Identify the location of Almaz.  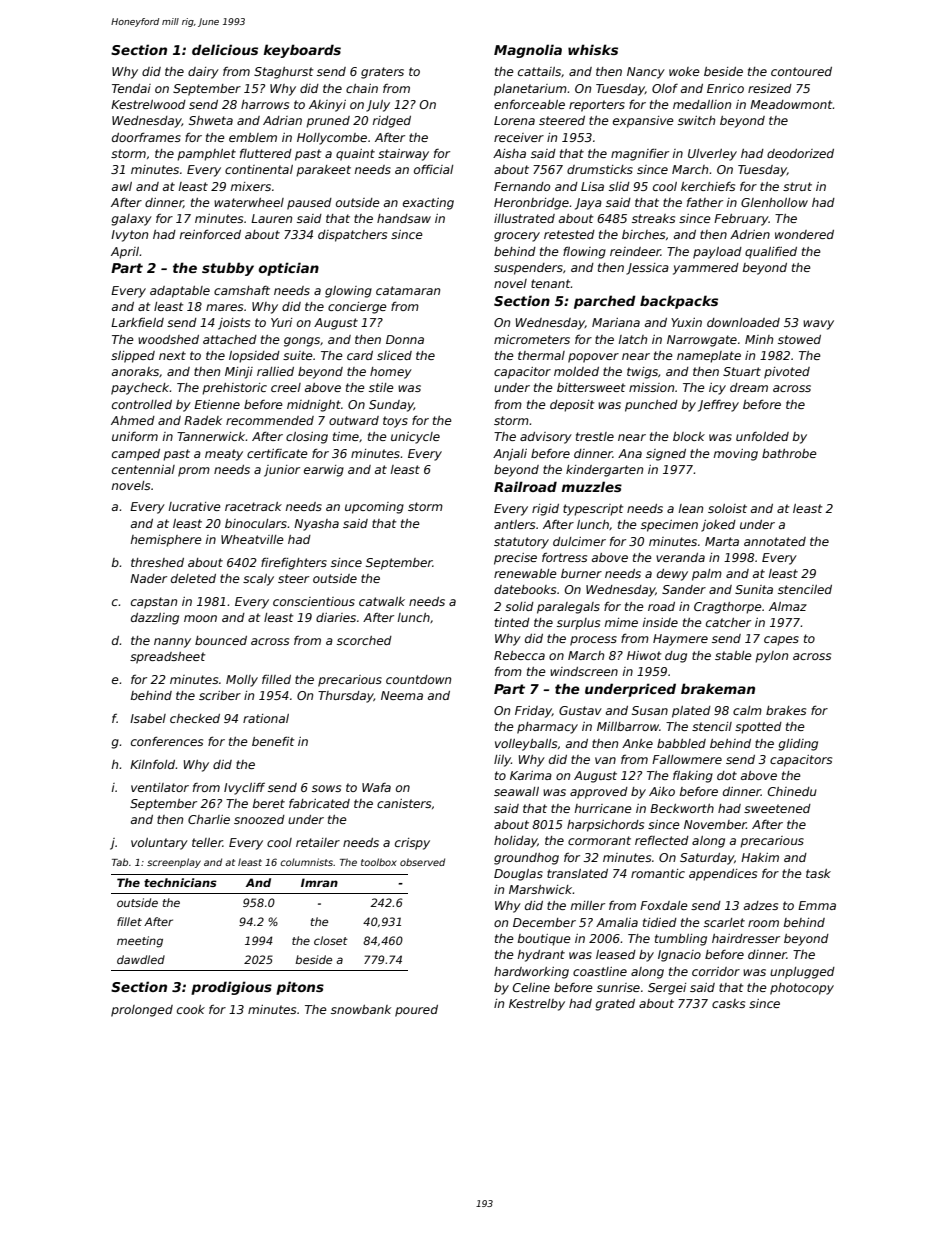
(788, 606).
